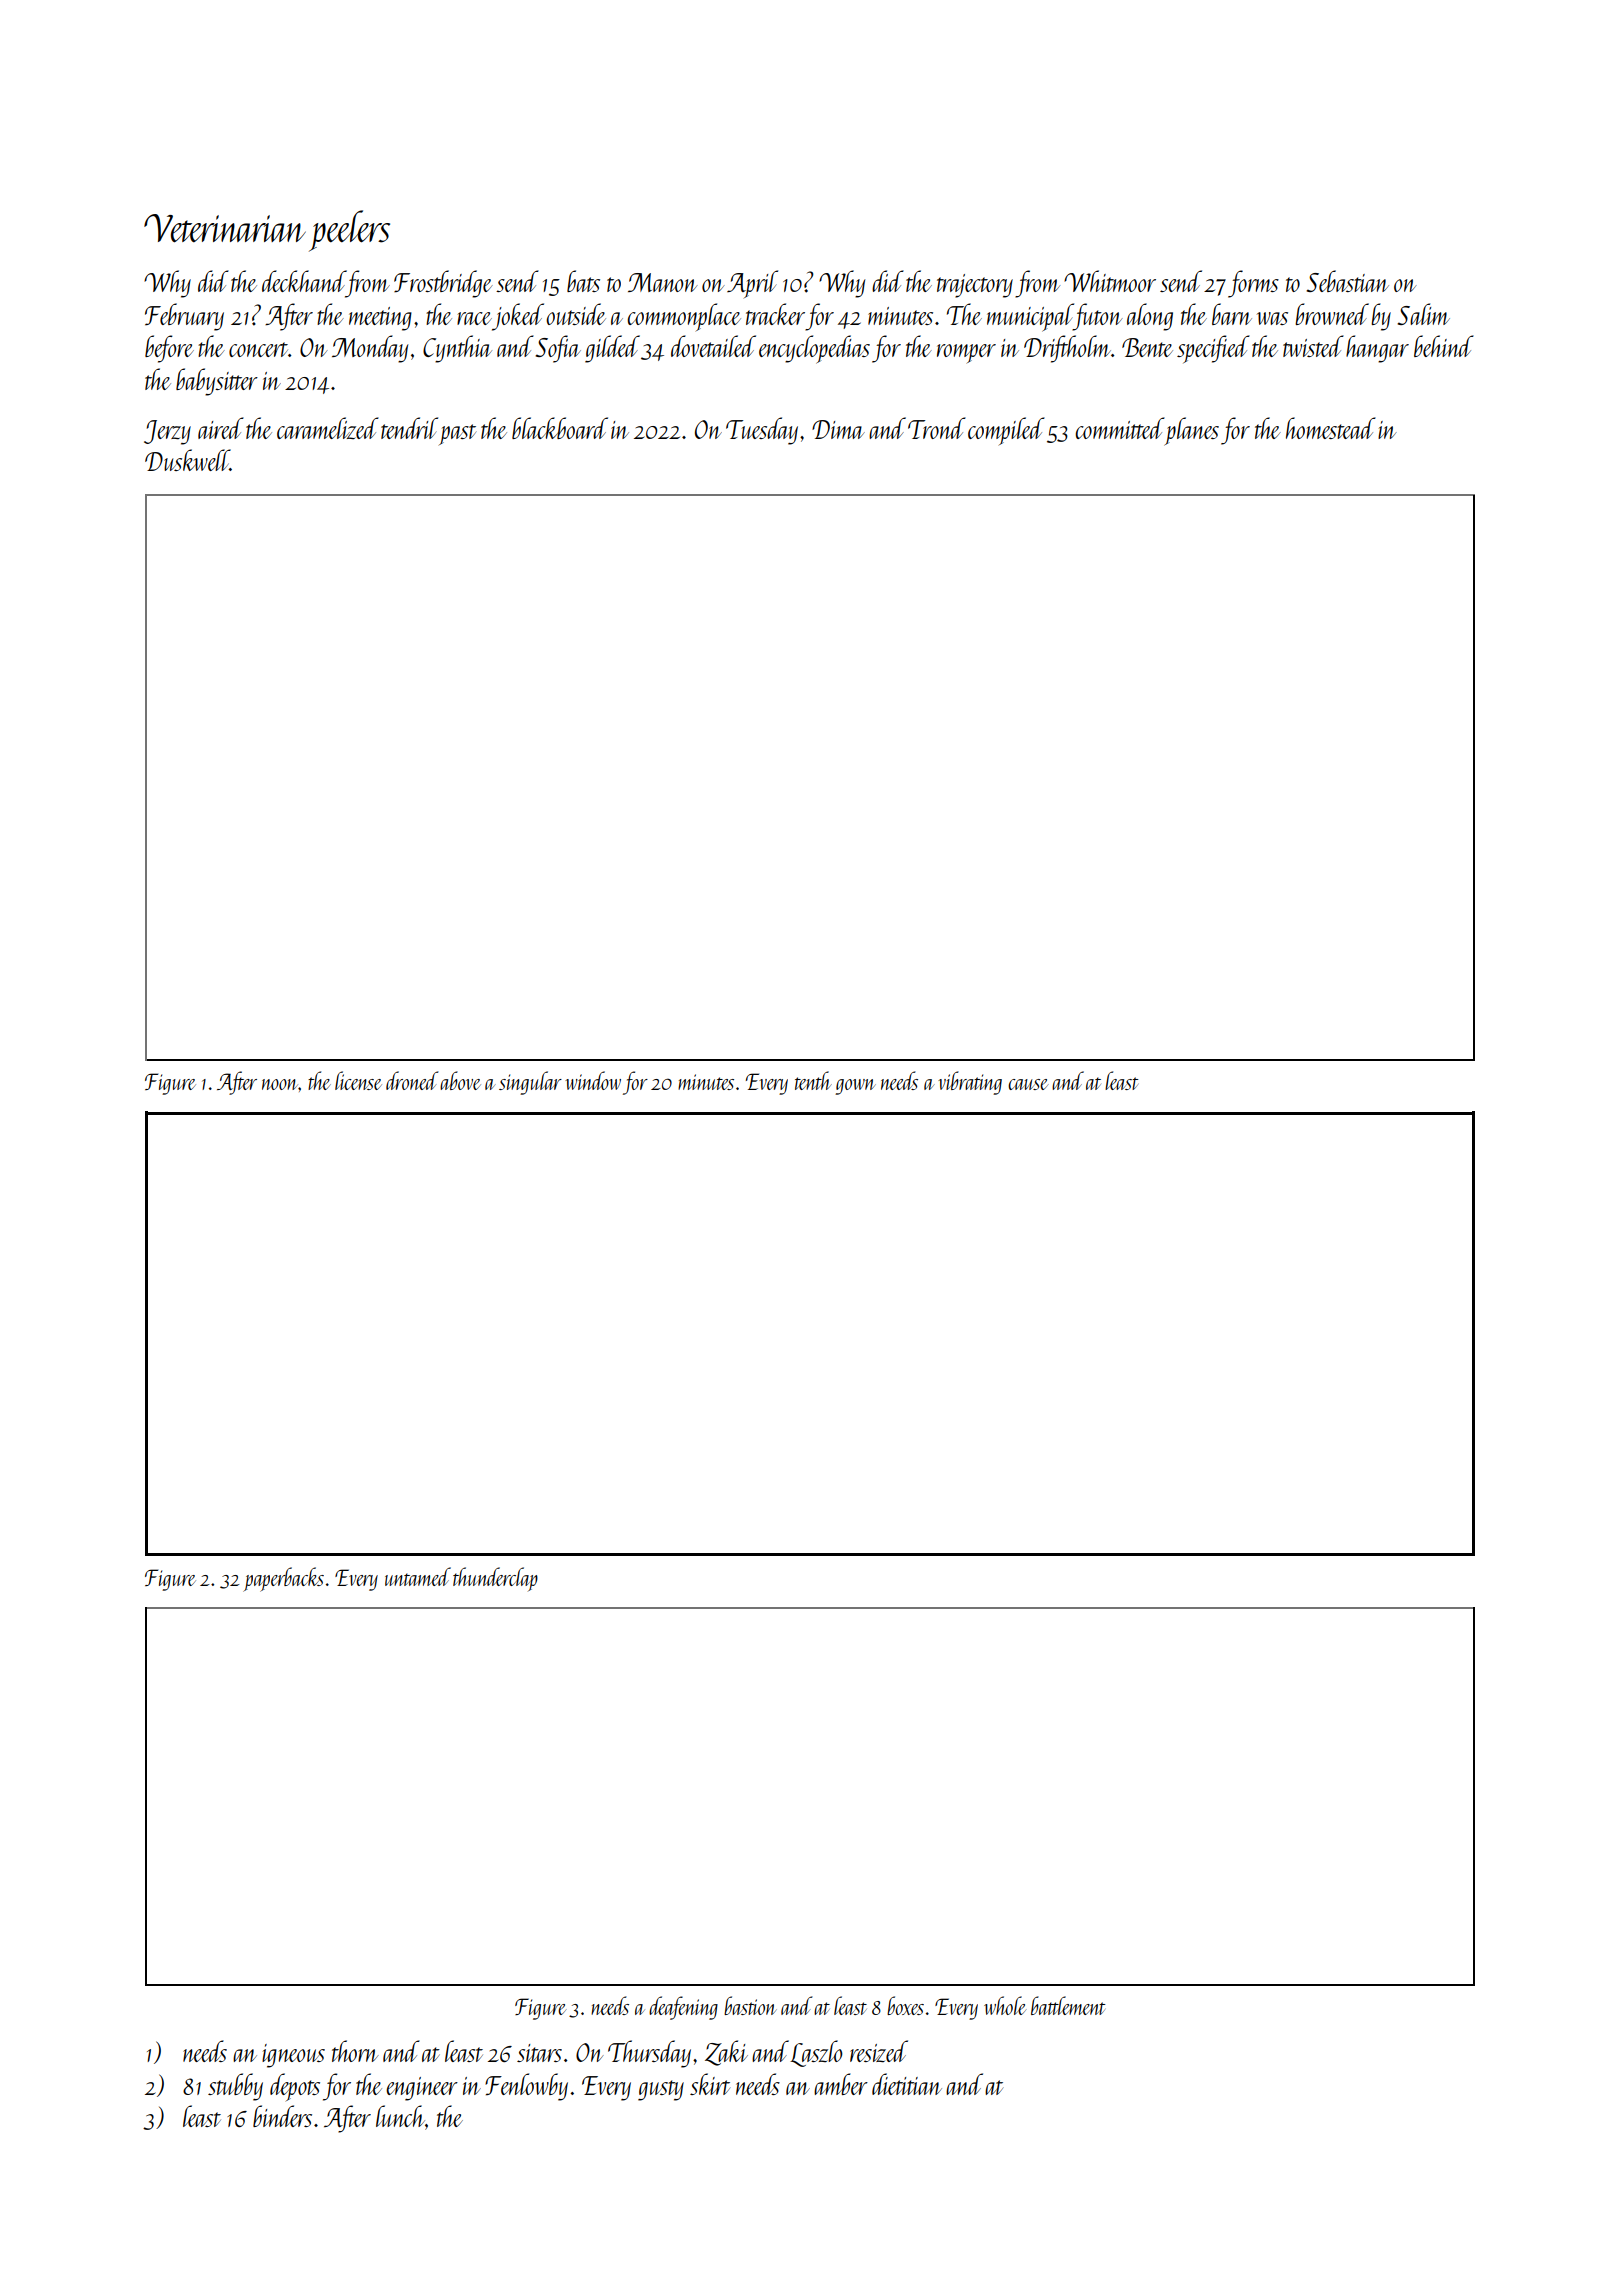 This image has width=1620, height=2292. I want to click on tenth, so click(813, 1080).
